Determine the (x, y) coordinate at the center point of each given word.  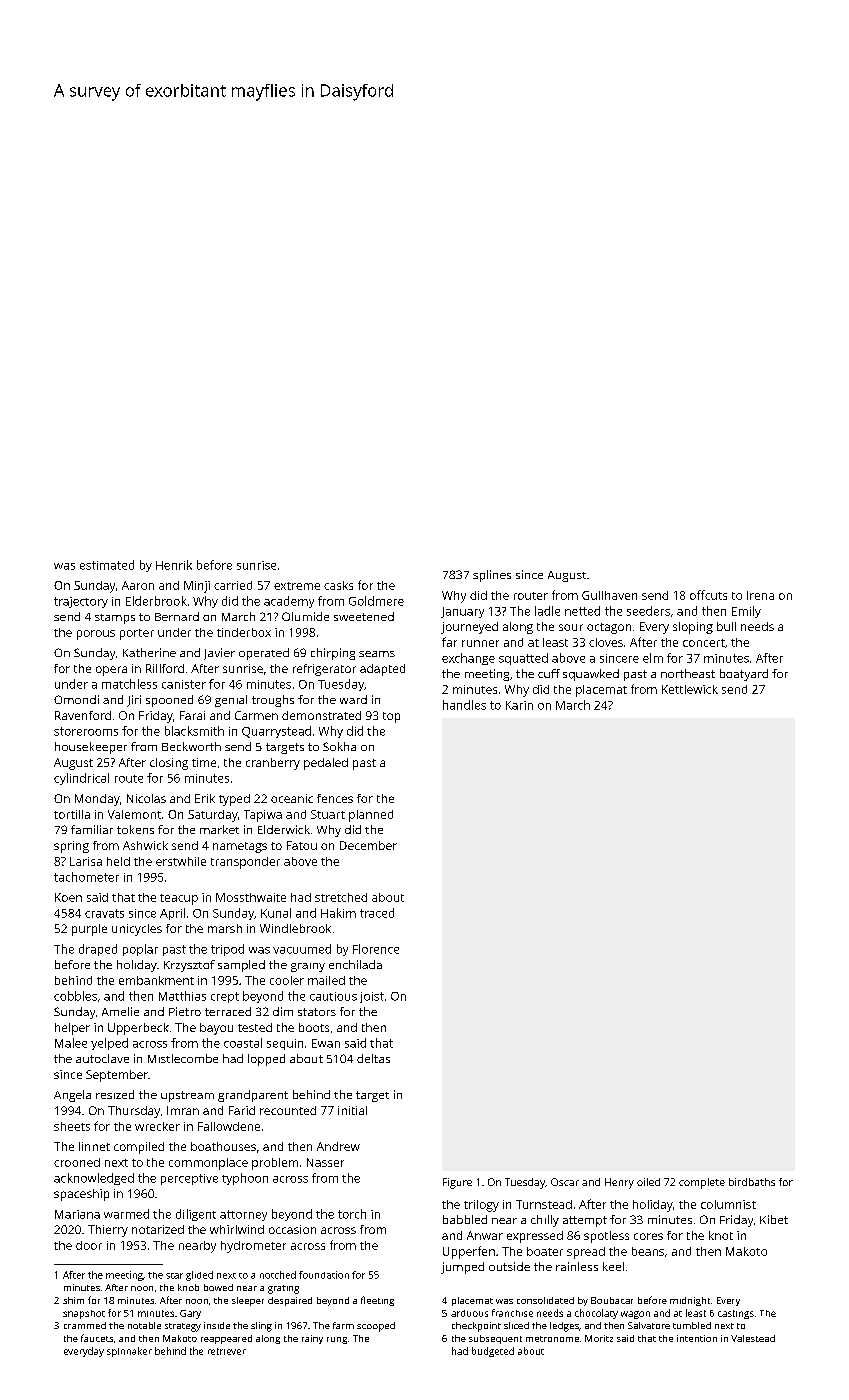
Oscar (565, 1182)
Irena (760, 595)
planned (371, 816)
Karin (519, 705)
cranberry (273, 764)
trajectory (81, 602)
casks (338, 585)
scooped (376, 1327)
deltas (373, 1058)
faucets (97, 1338)
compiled (139, 1148)
